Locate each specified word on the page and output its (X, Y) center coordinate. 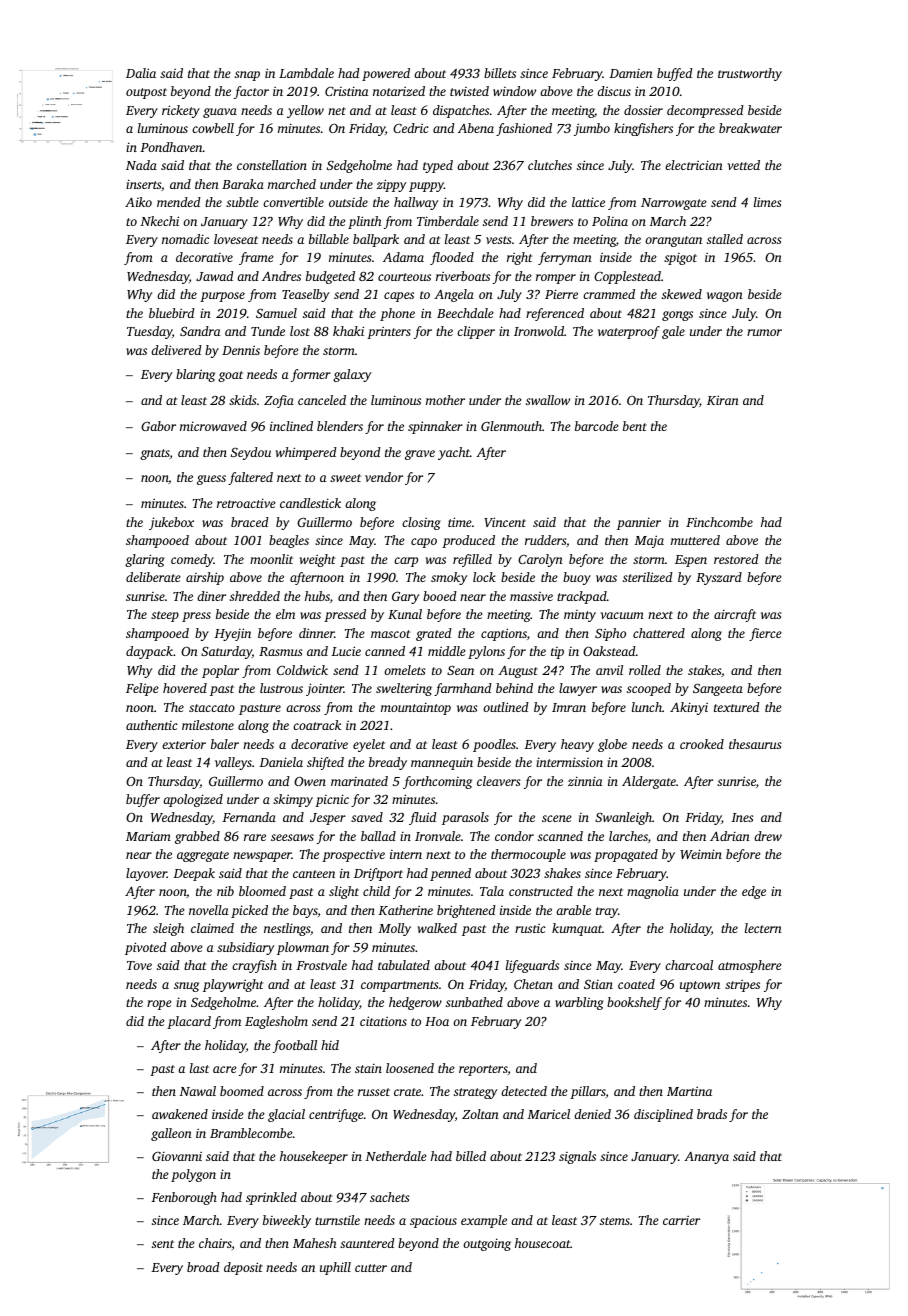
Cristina (347, 91)
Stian (598, 984)
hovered (185, 688)
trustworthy (750, 74)
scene (557, 818)
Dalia (141, 73)
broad (203, 1267)
